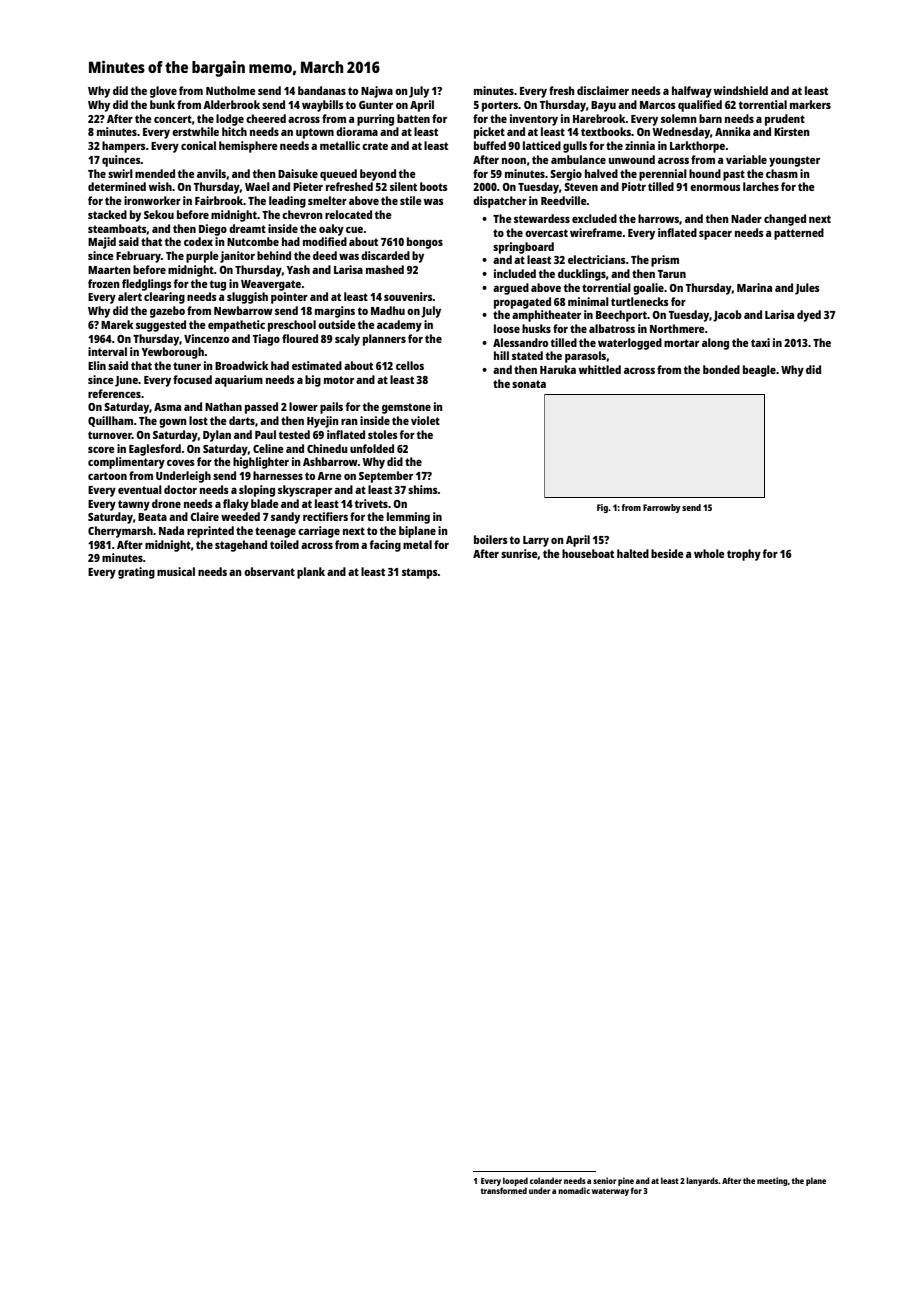 The image size is (924, 1308). Describe the element at coordinates (630, 344) in the screenshot. I see `waterlogged` at that location.
